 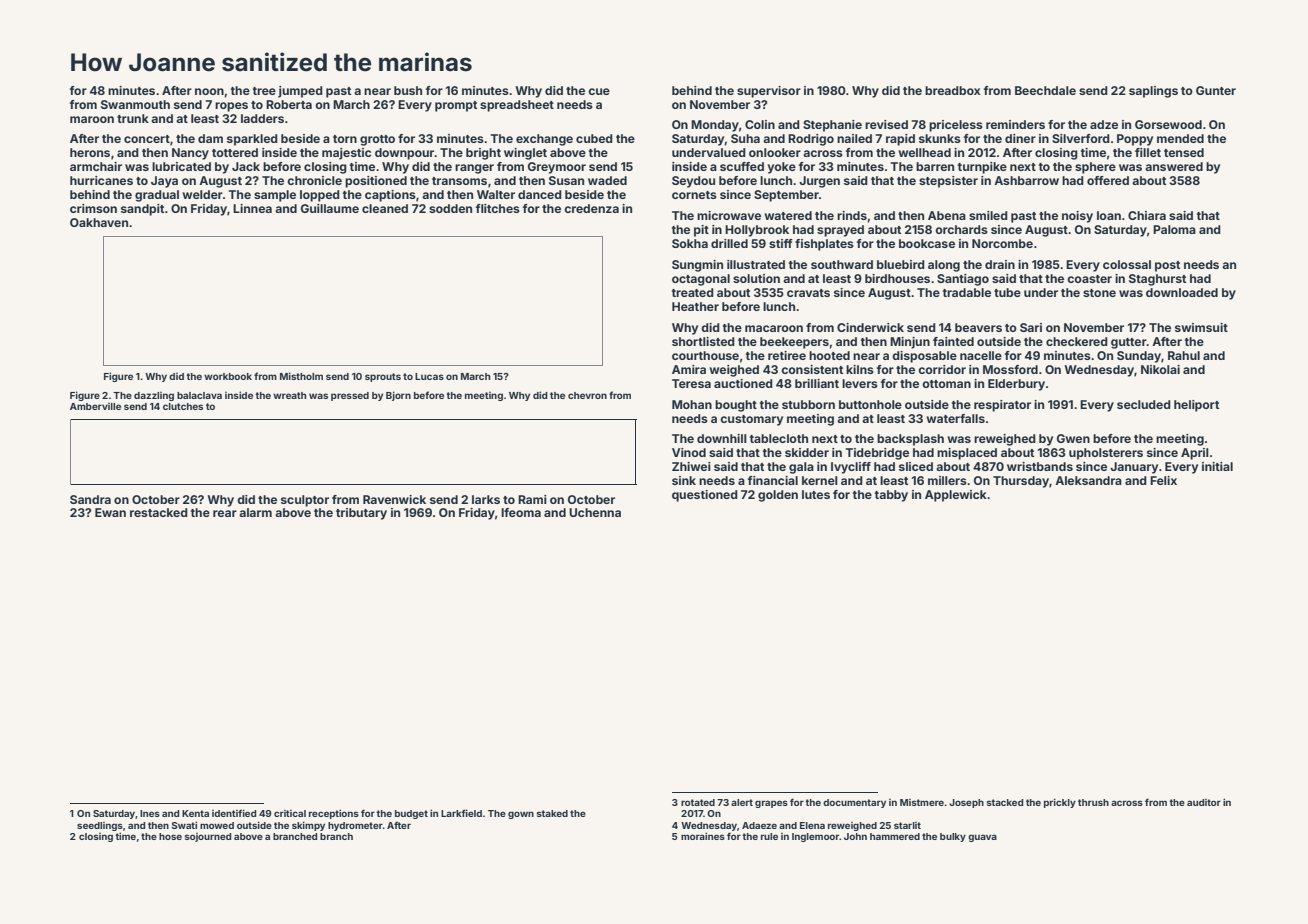 What do you see at coordinates (1007, 292) in the page?
I see `tube` at bounding box center [1007, 292].
